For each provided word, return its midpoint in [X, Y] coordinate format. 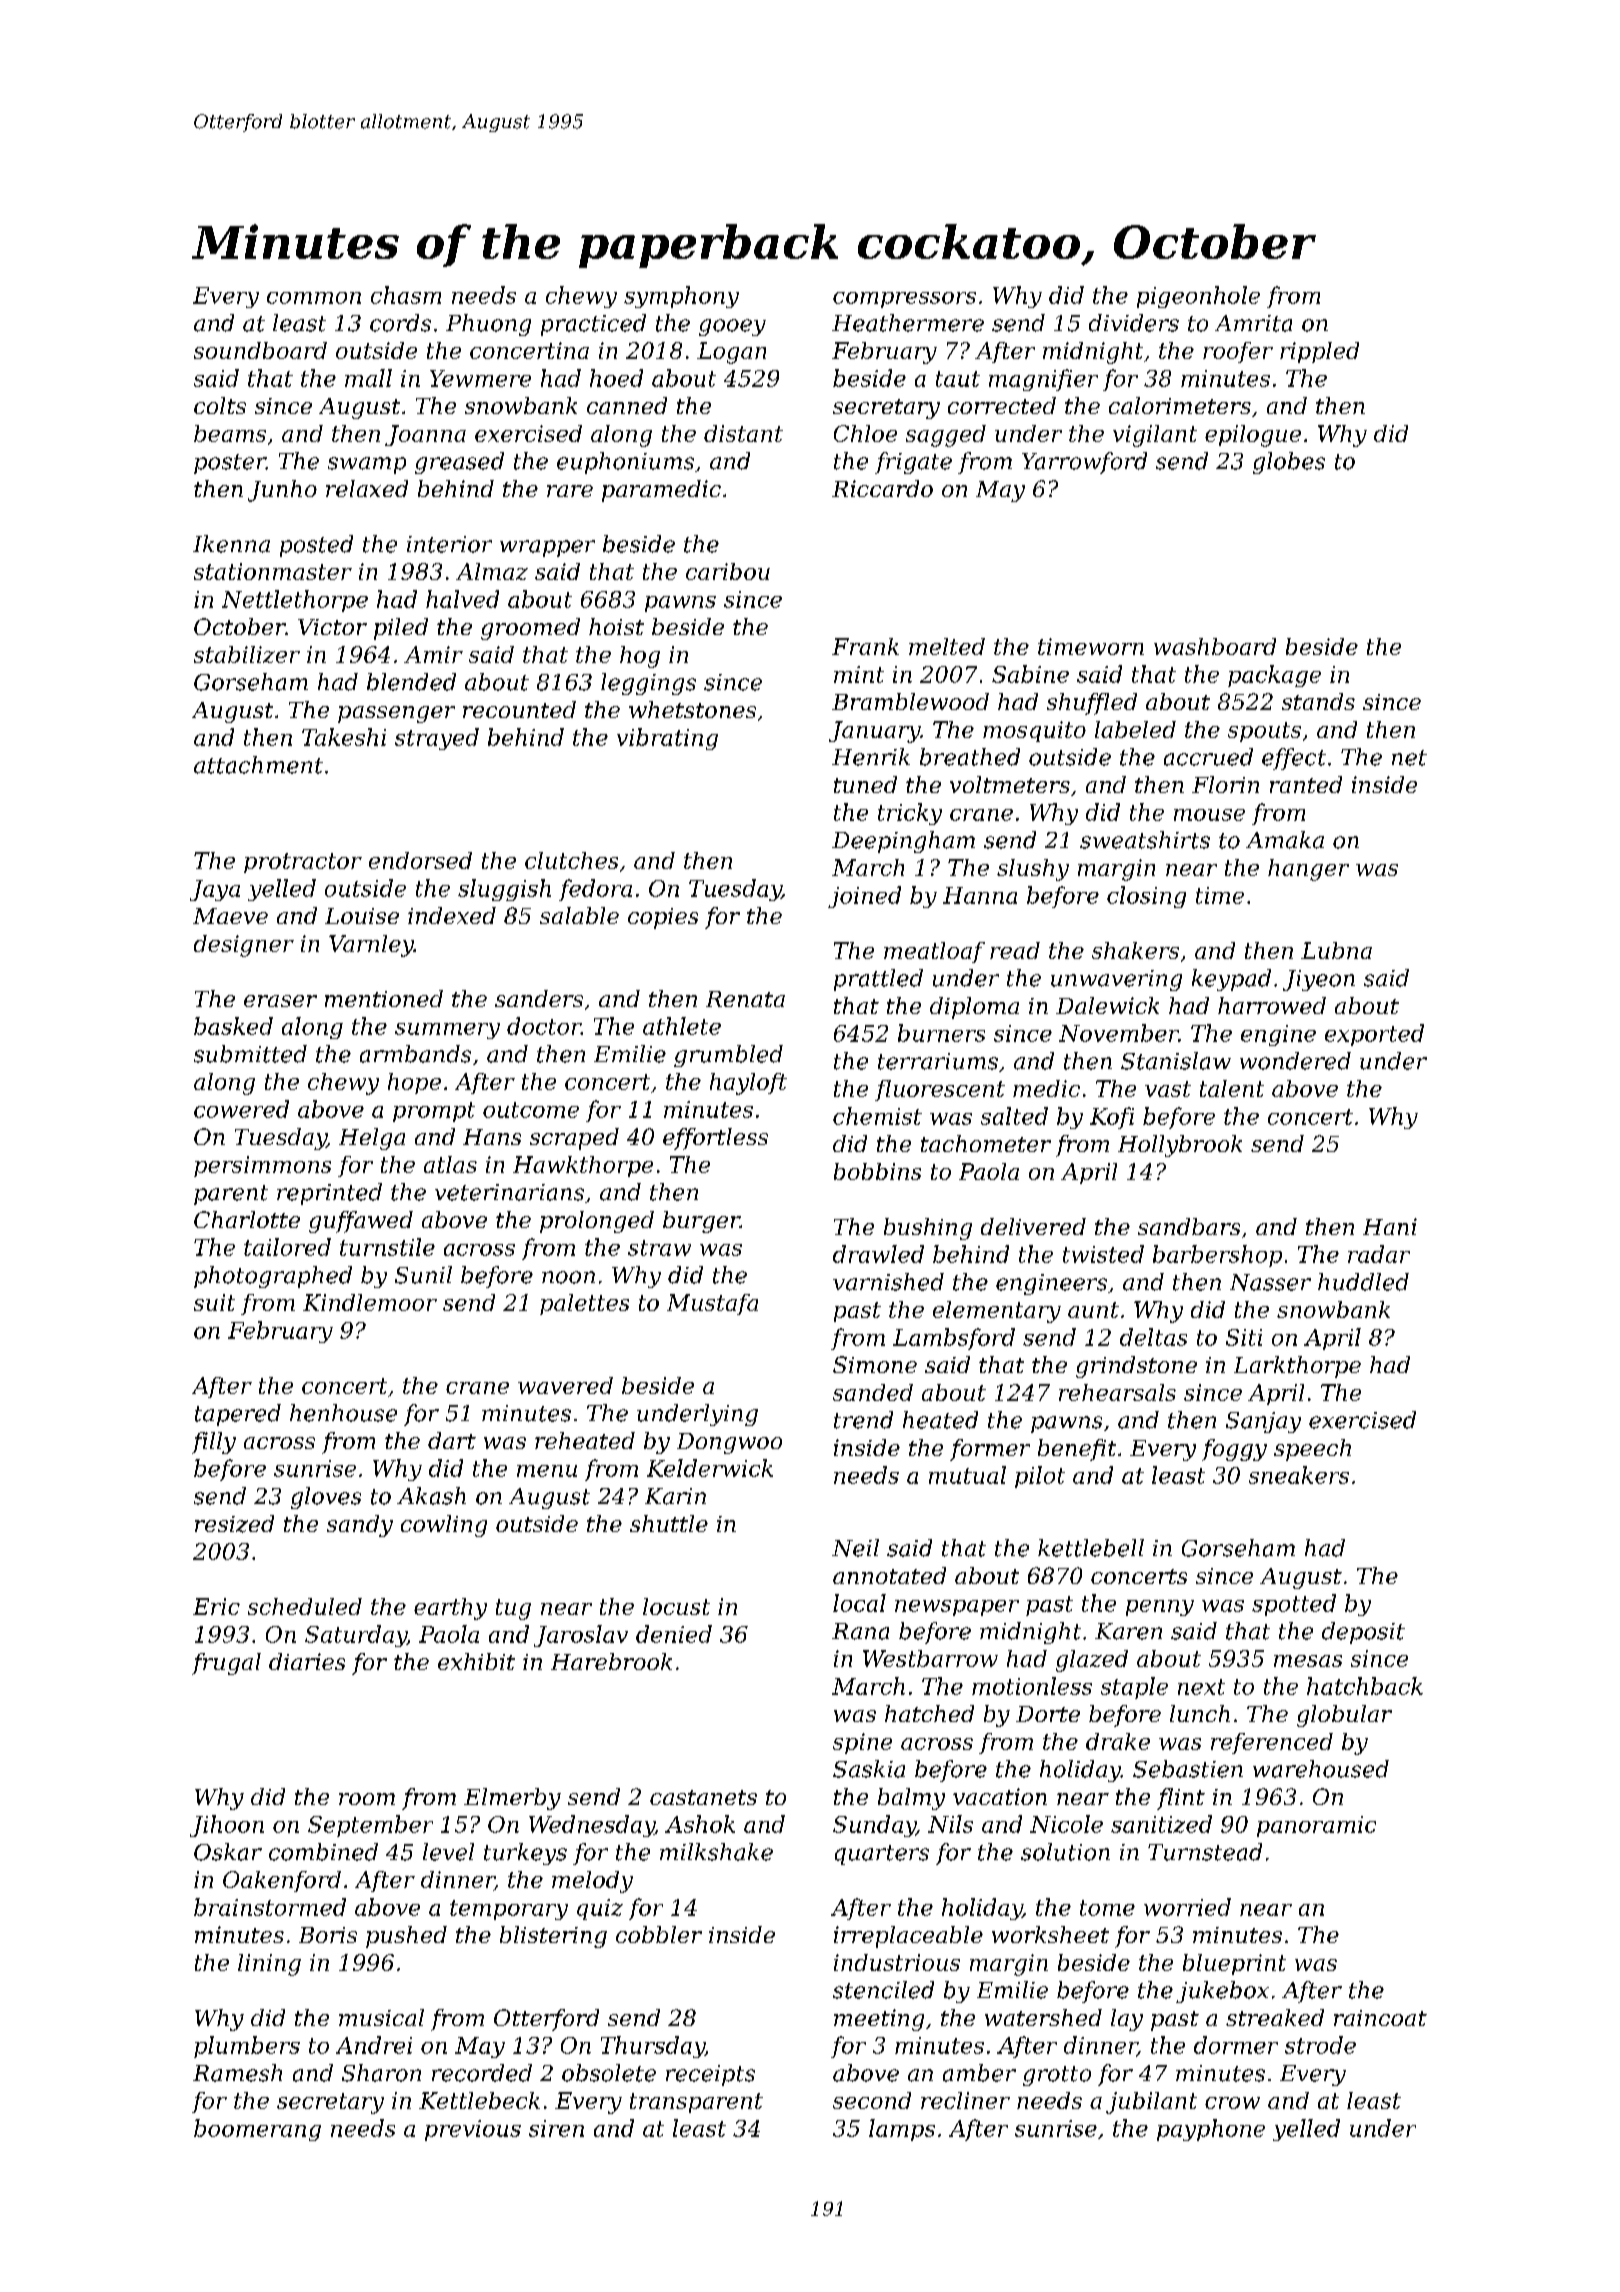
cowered [241, 1109]
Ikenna [231, 544]
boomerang [257, 2130]
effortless [715, 1139]
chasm [406, 295]
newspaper [957, 1608]
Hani [1390, 1226]
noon [568, 1277]
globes [1289, 463]
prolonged [597, 1222]
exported [1374, 1035]
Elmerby [512, 1799]
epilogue [1253, 436]
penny [1160, 1608]
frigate [913, 463]
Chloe [865, 433]
